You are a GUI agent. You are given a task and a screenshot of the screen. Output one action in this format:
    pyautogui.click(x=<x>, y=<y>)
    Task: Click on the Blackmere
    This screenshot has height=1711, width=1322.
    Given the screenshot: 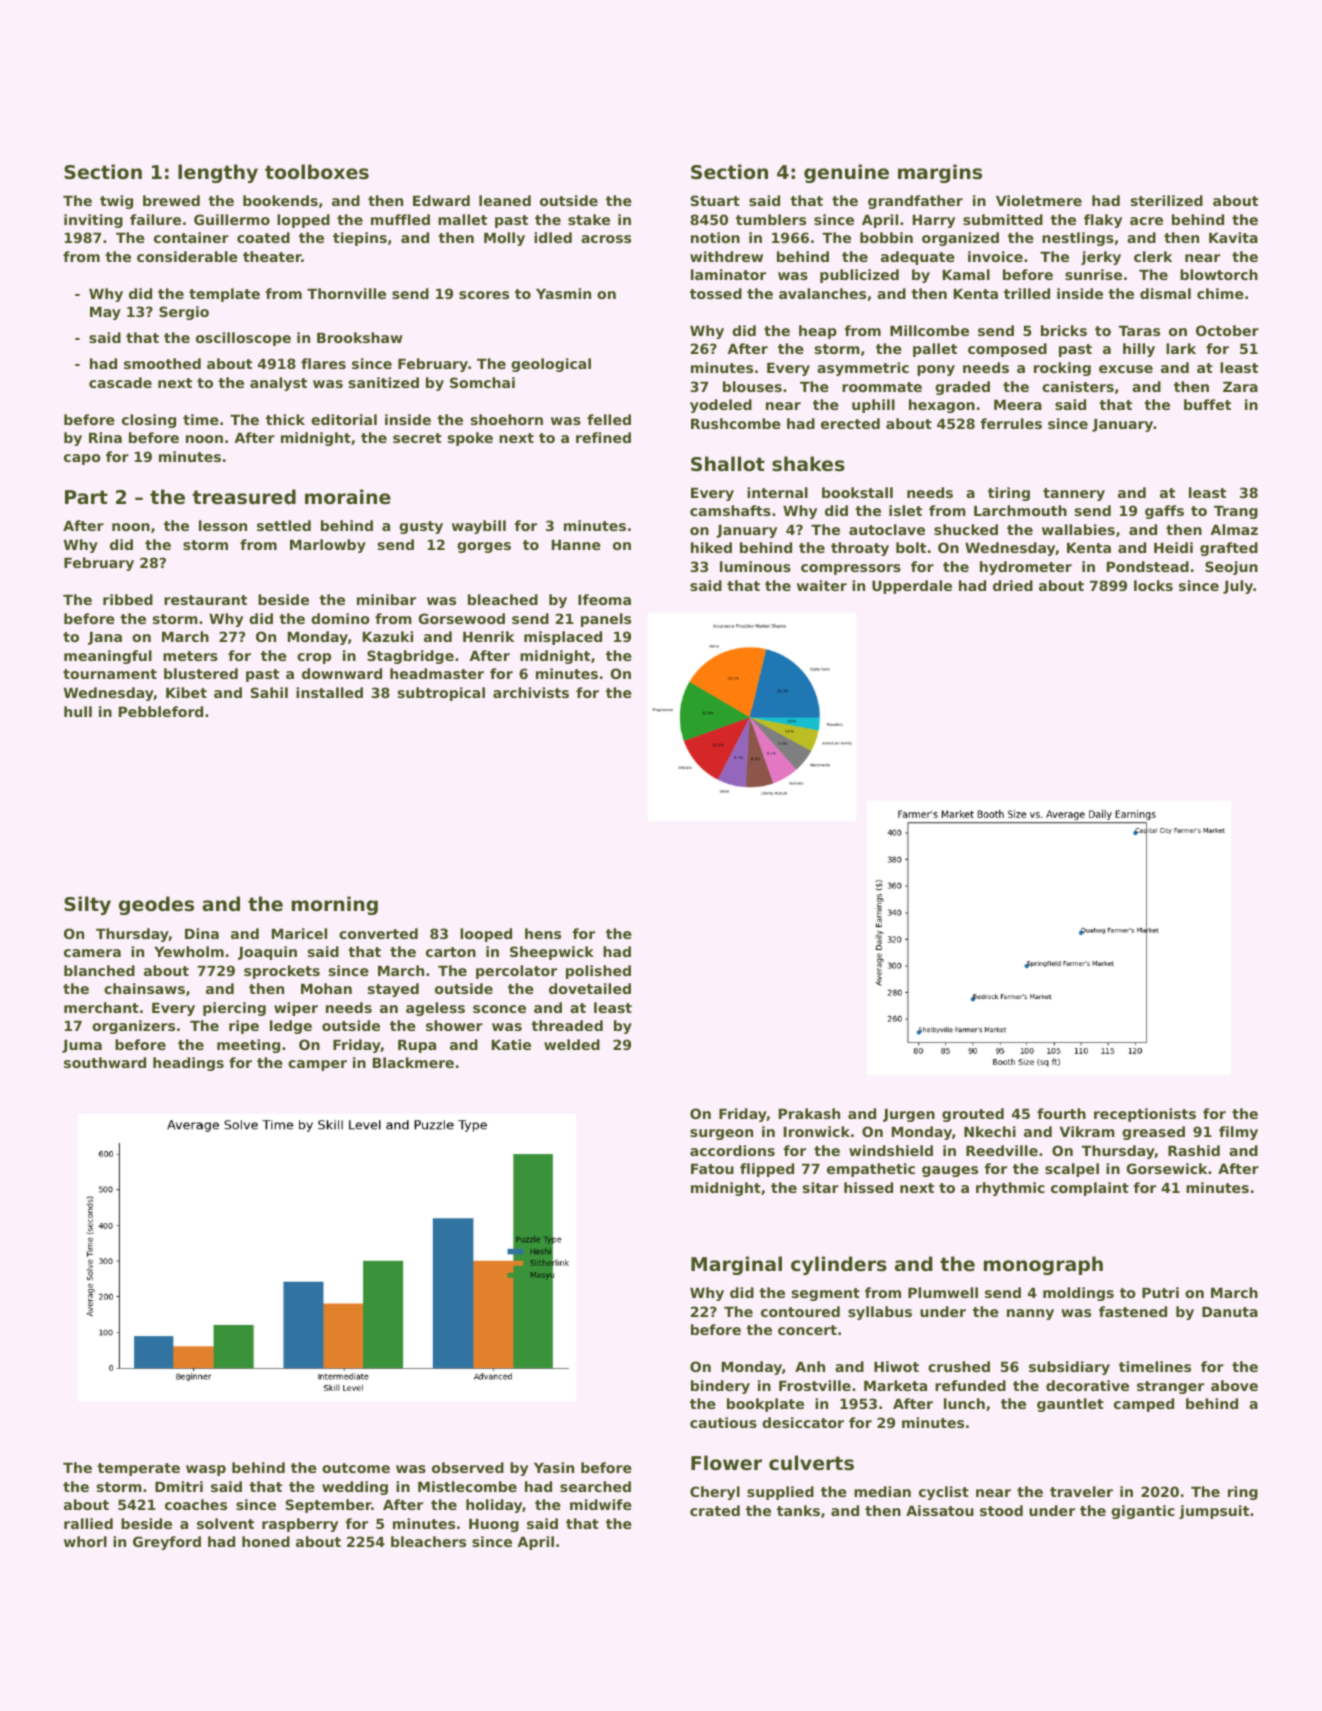 What is the action you would take?
    pyautogui.click(x=413, y=1062)
